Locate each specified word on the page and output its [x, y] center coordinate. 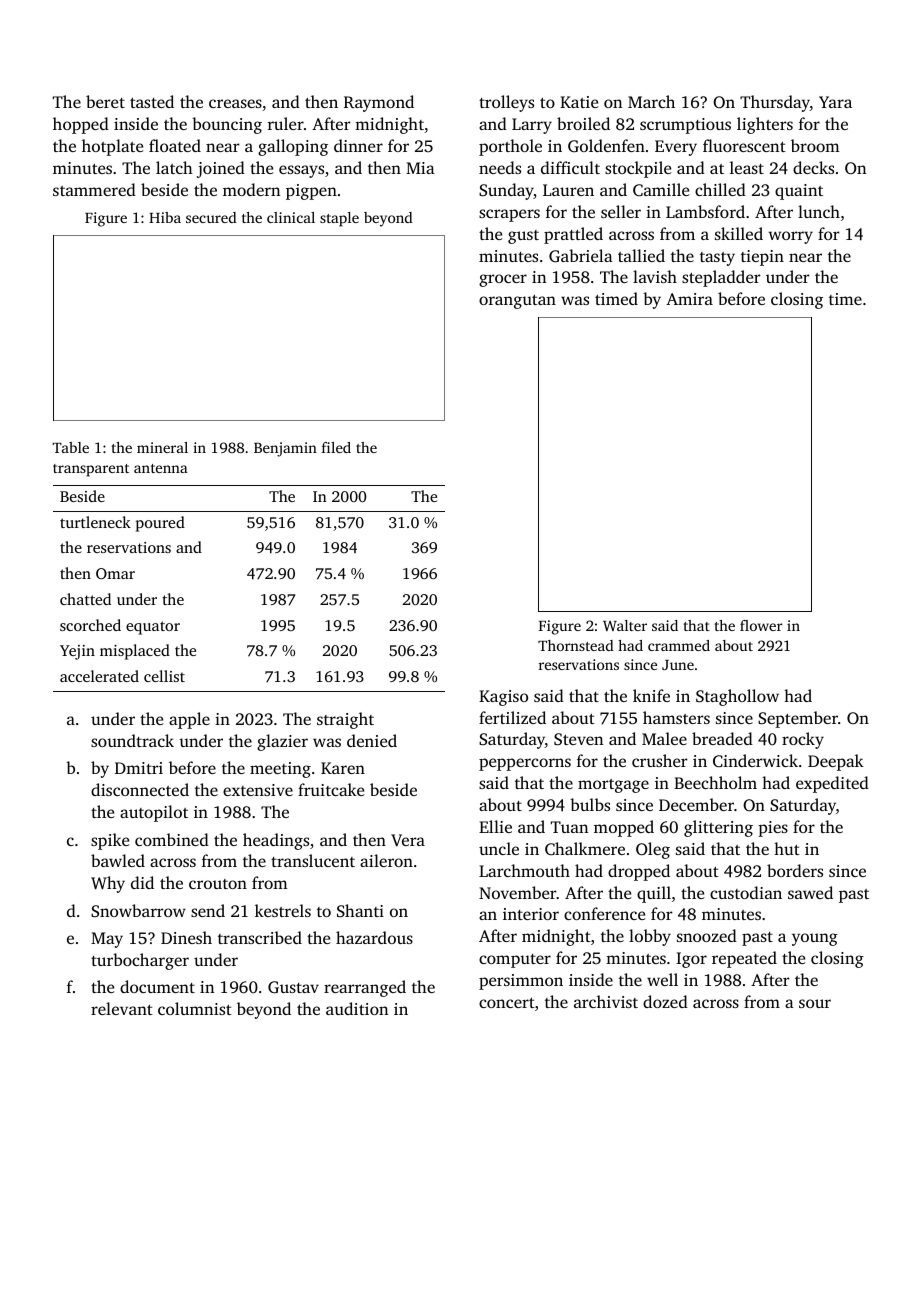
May [107, 940]
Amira [689, 299]
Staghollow [737, 697]
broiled [583, 123]
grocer [503, 280]
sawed [810, 892]
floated [175, 145]
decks [813, 167]
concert [507, 1003]
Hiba [165, 217]
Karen [343, 768]
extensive [258, 790]
